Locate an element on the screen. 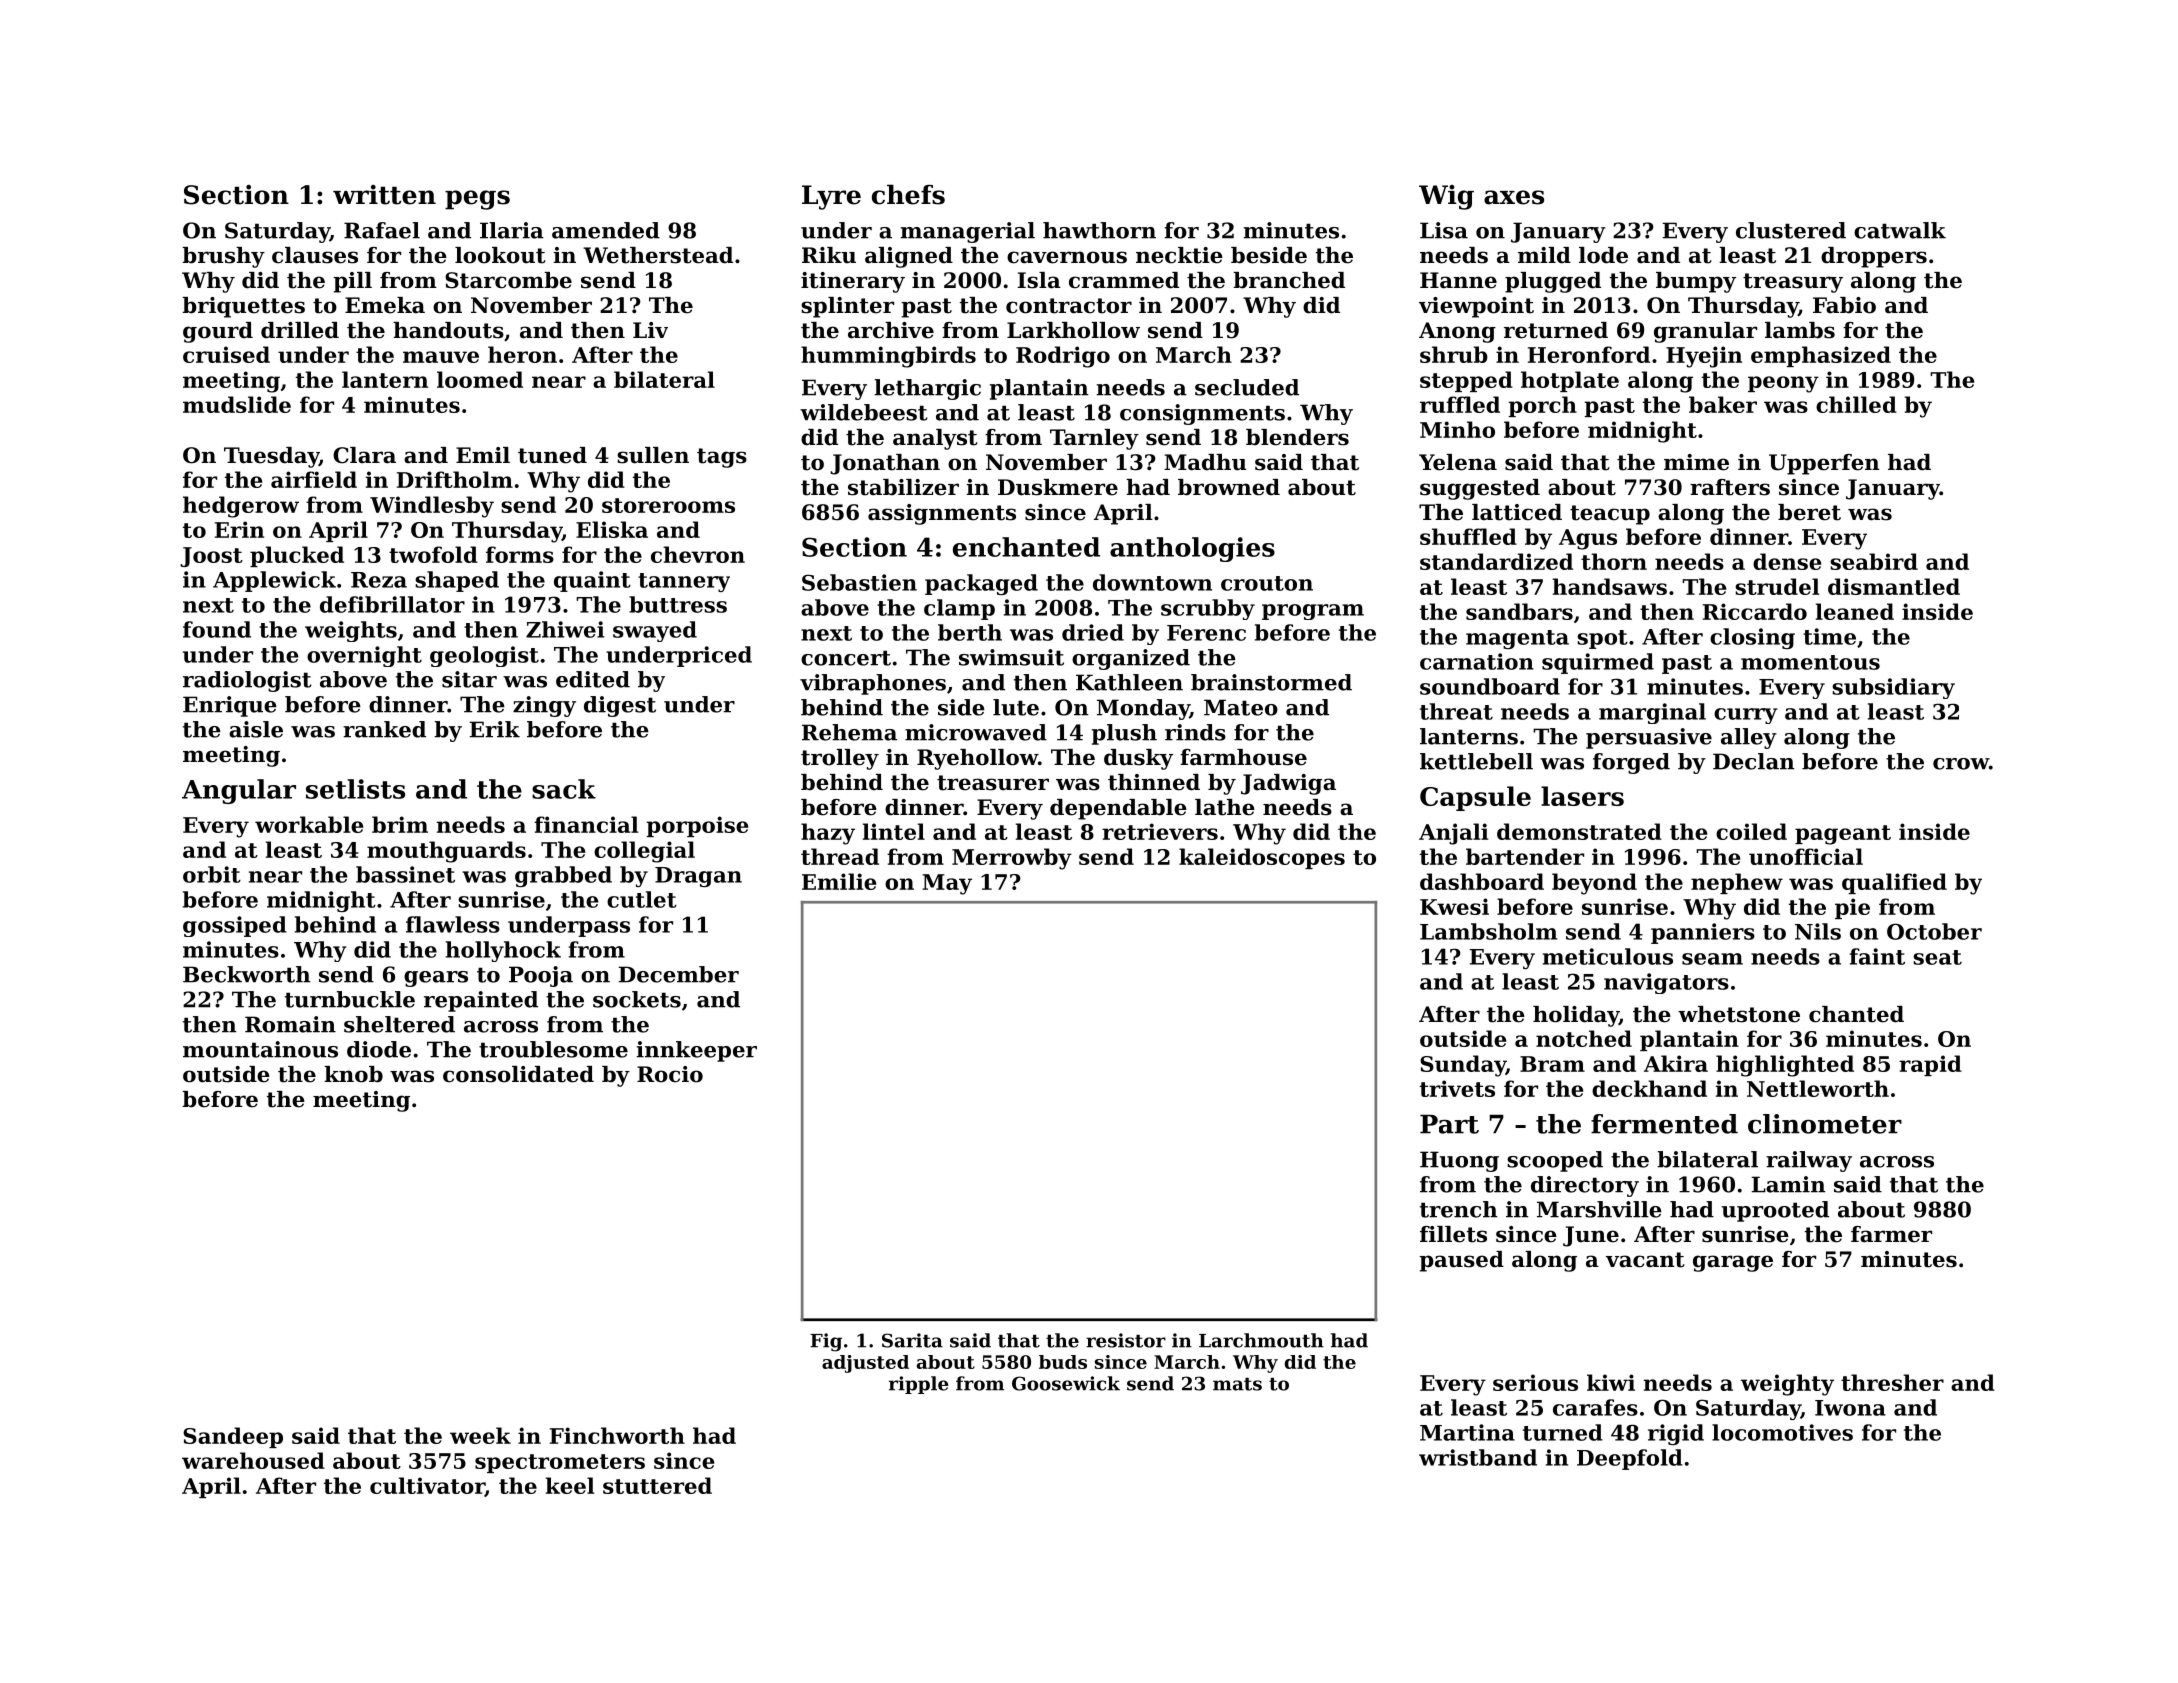  wristband is located at coordinates (1478, 1457).
